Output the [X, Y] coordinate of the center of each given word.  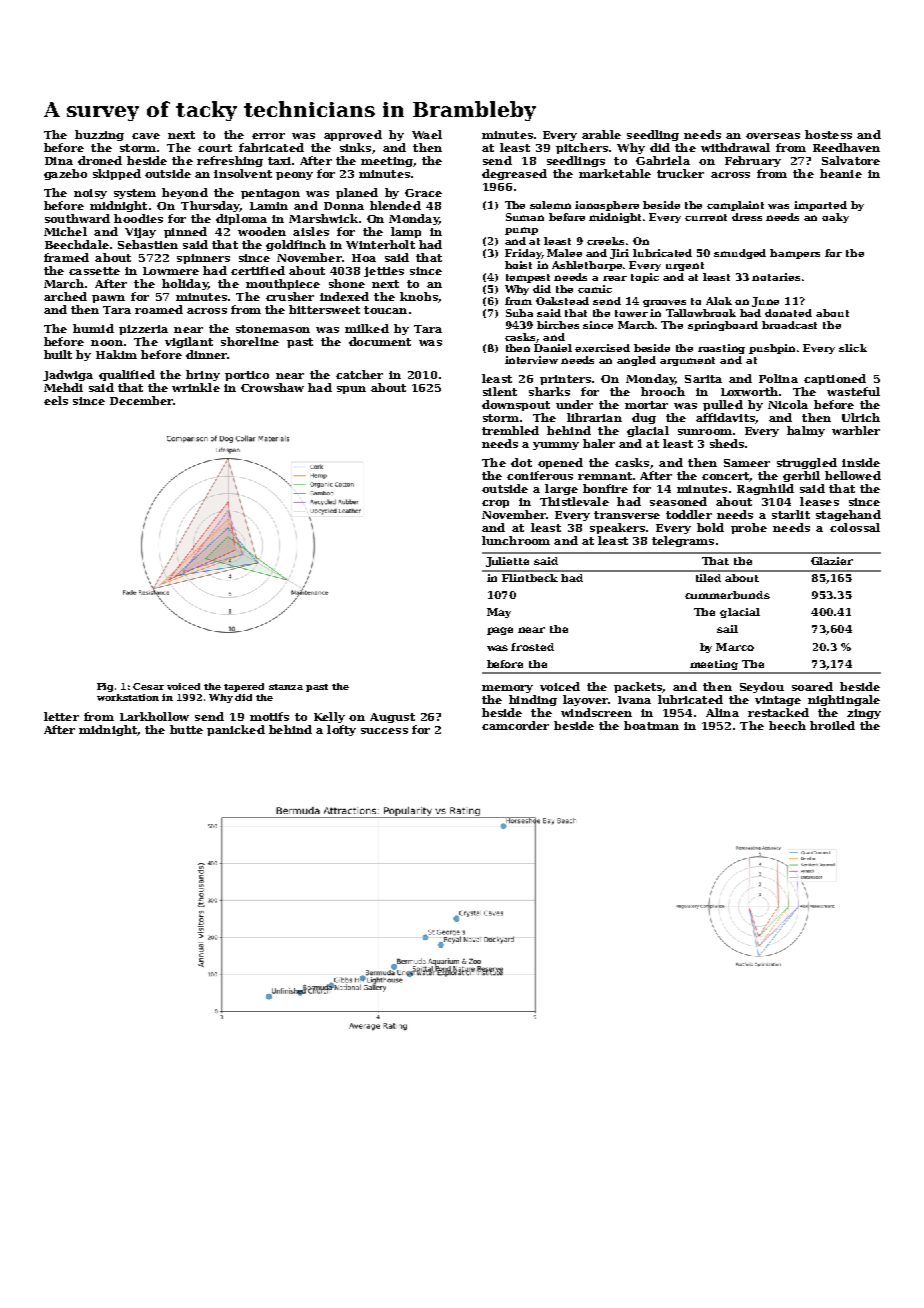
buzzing [99, 135]
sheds [727, 443]
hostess [828, 134]
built [58, 354]
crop [495, 504]
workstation [128, 697]
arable [601, 134]
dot [521, 462]
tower [631, 313]
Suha [519, 313]
